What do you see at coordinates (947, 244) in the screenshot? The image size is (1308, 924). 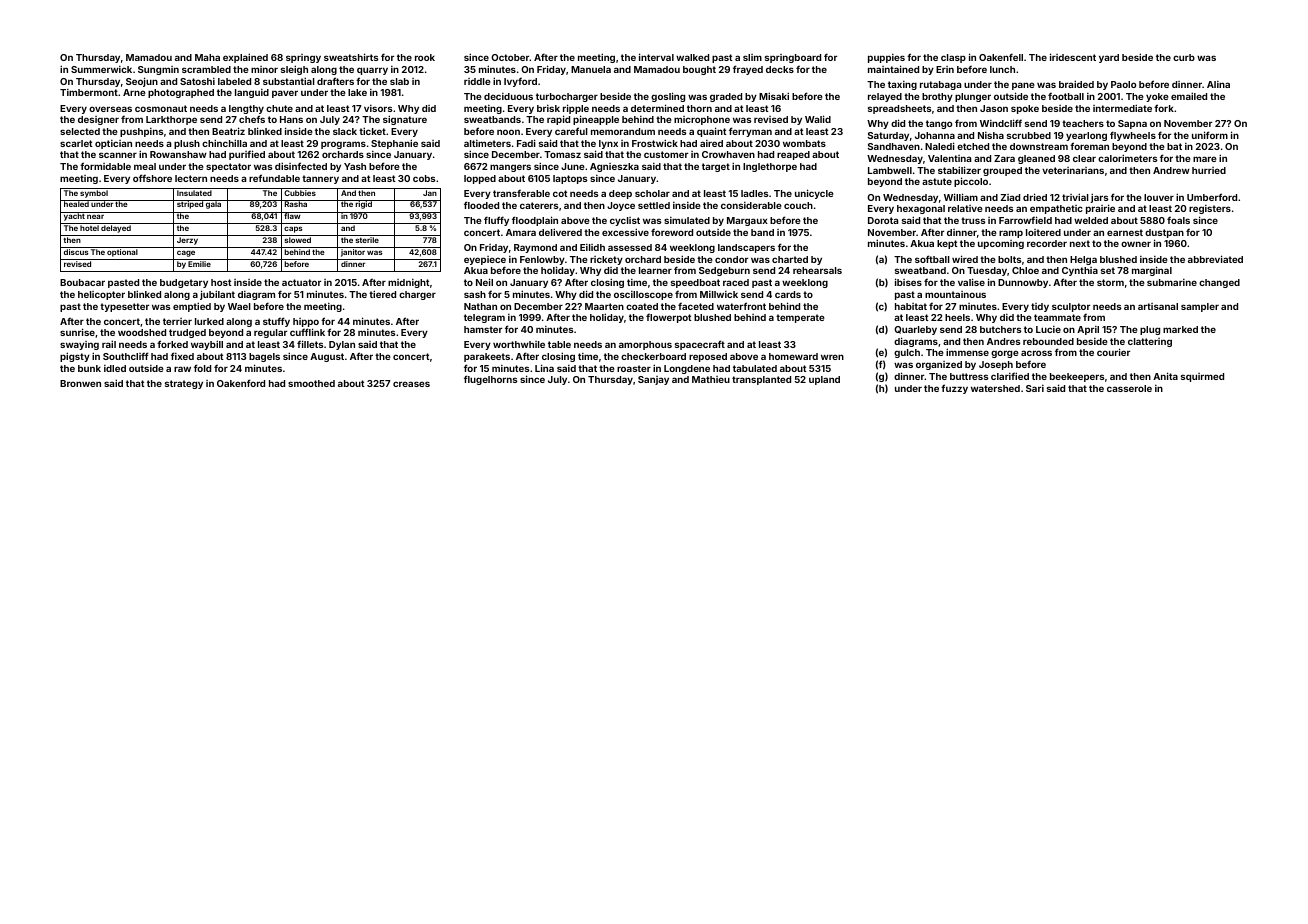 I see `kept` at bounding box center [947, 244].
